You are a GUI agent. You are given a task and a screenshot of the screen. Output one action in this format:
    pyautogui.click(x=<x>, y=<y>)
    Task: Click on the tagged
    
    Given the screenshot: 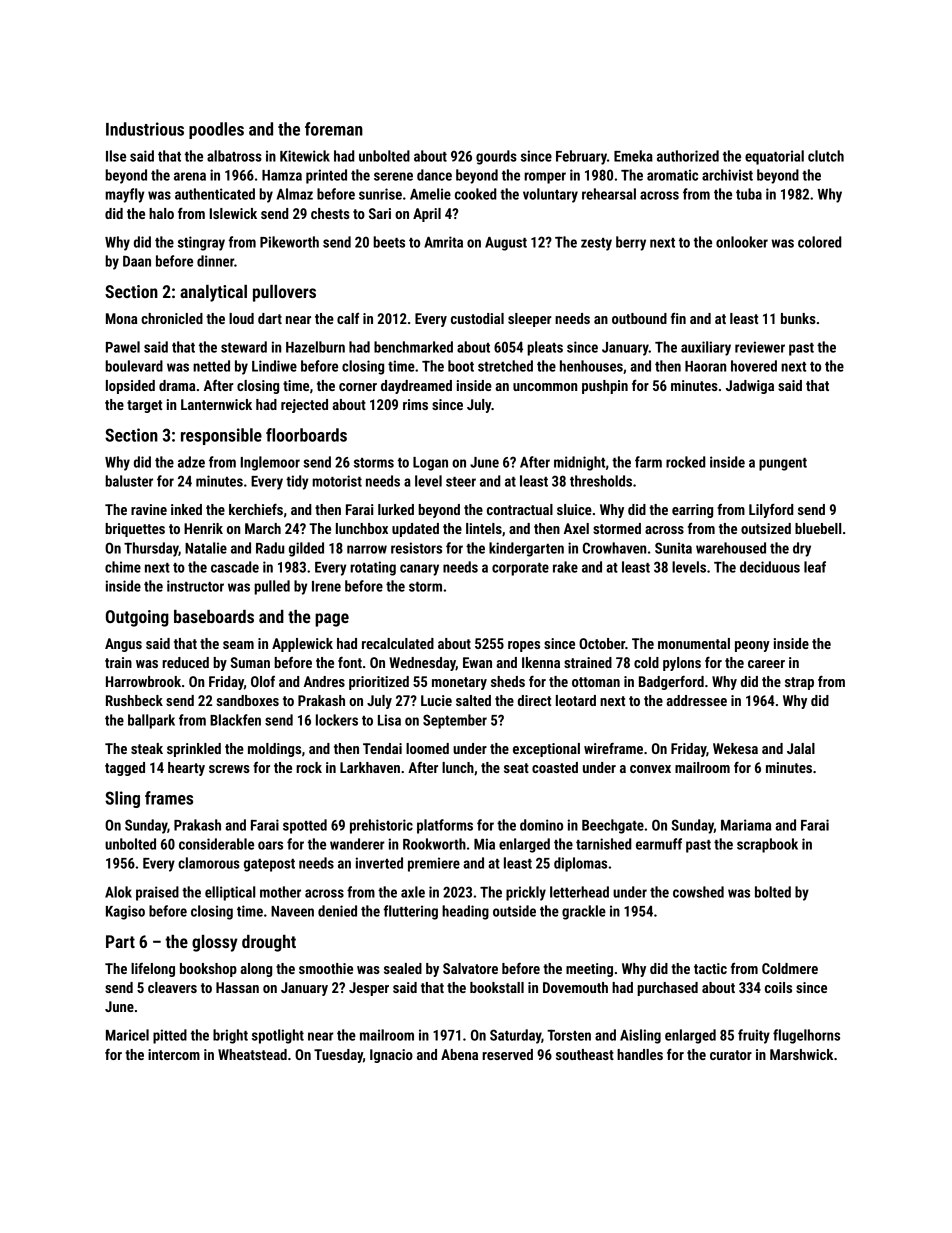 What is the action you would take?
    pyautogui.click(x=125, y=769)
